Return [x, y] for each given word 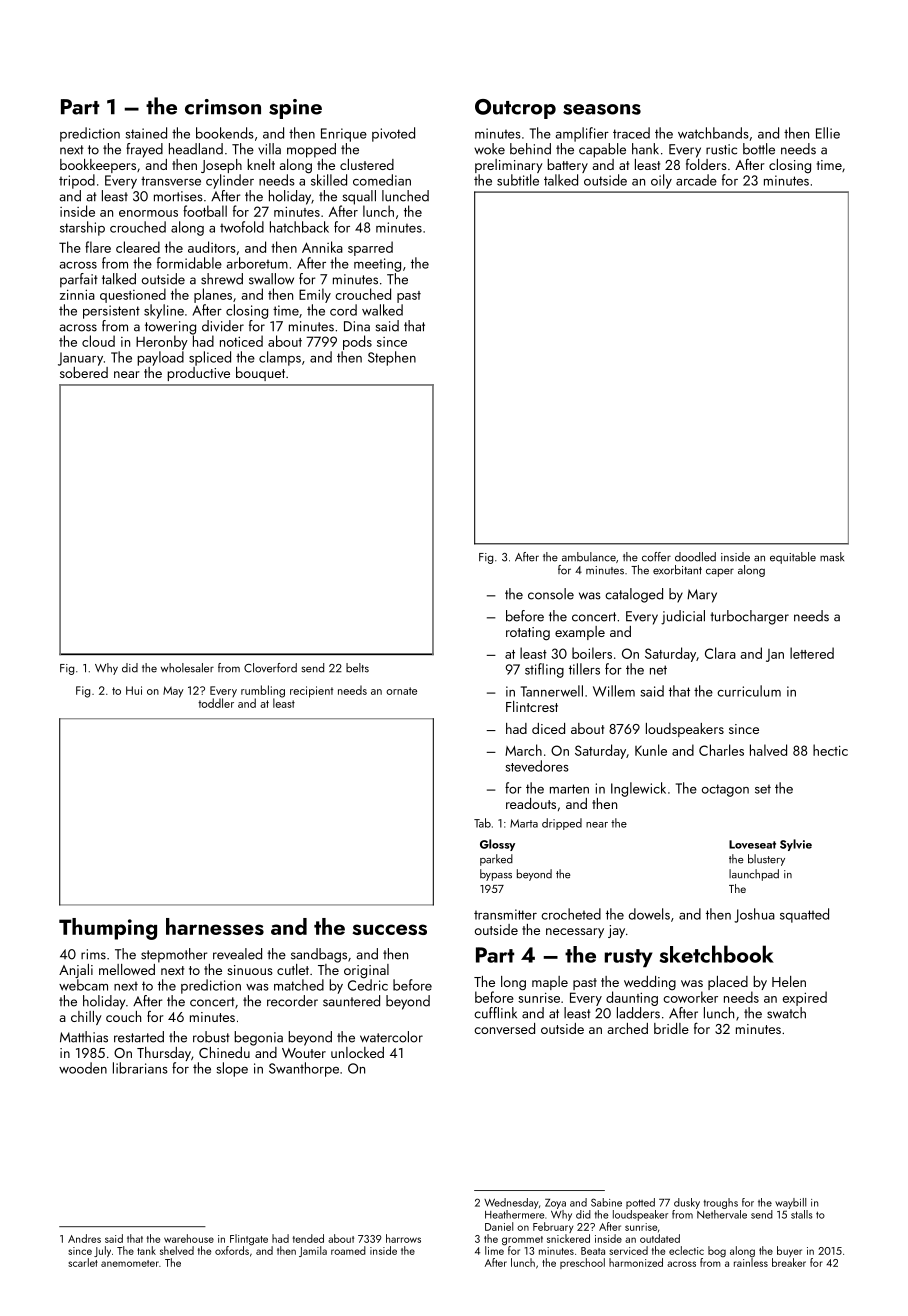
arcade [696, 180]
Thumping [108, 929]
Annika [322, 247]
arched [628, 1028]
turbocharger [749, 617]
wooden [83, 1068]
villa [269, 149]
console [551, 594]
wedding [650, 983]
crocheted [571, 914]
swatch [786, 1013]
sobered [84, 372]
